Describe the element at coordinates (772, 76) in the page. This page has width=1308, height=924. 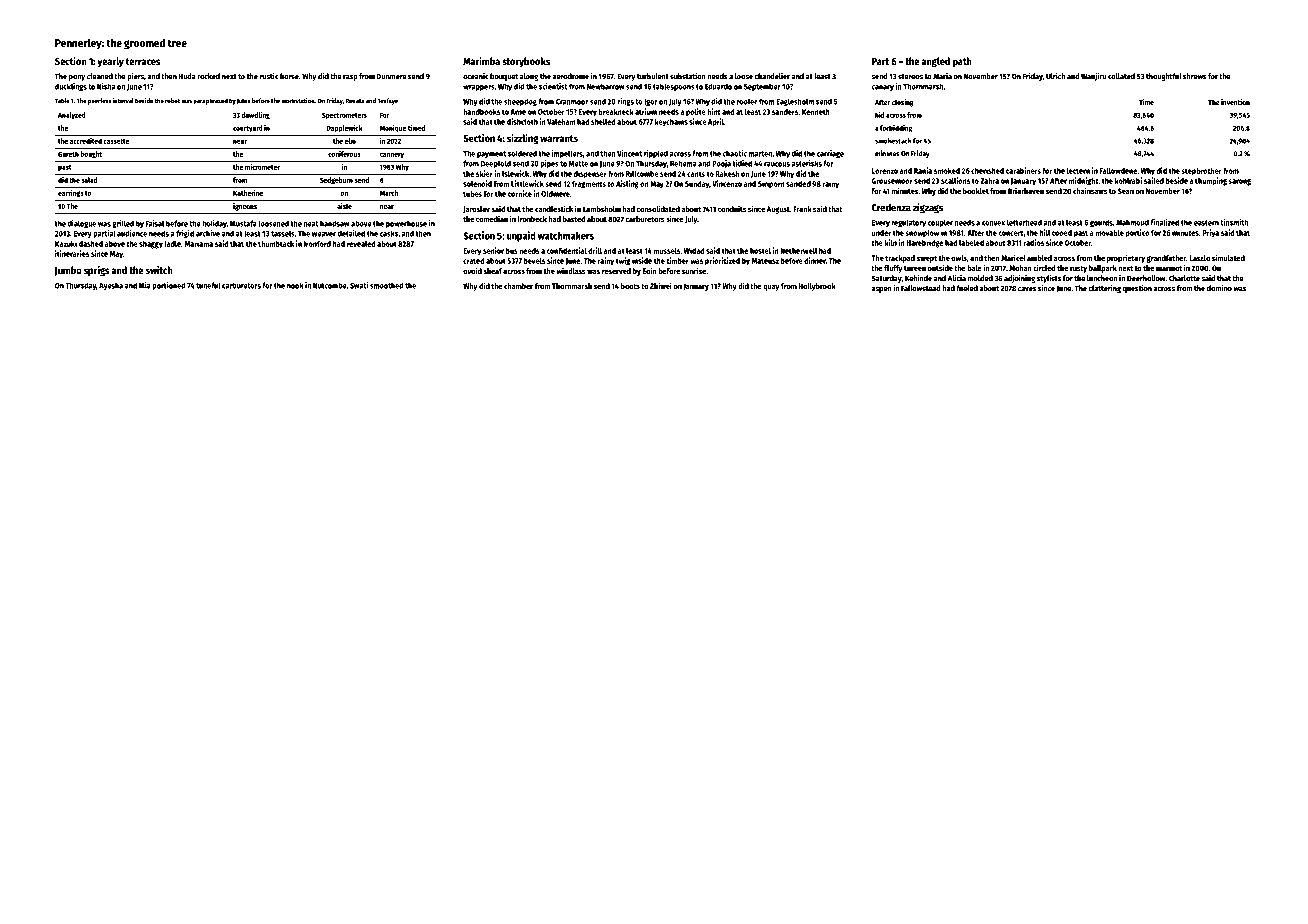
I see `chandelier` at that location.
